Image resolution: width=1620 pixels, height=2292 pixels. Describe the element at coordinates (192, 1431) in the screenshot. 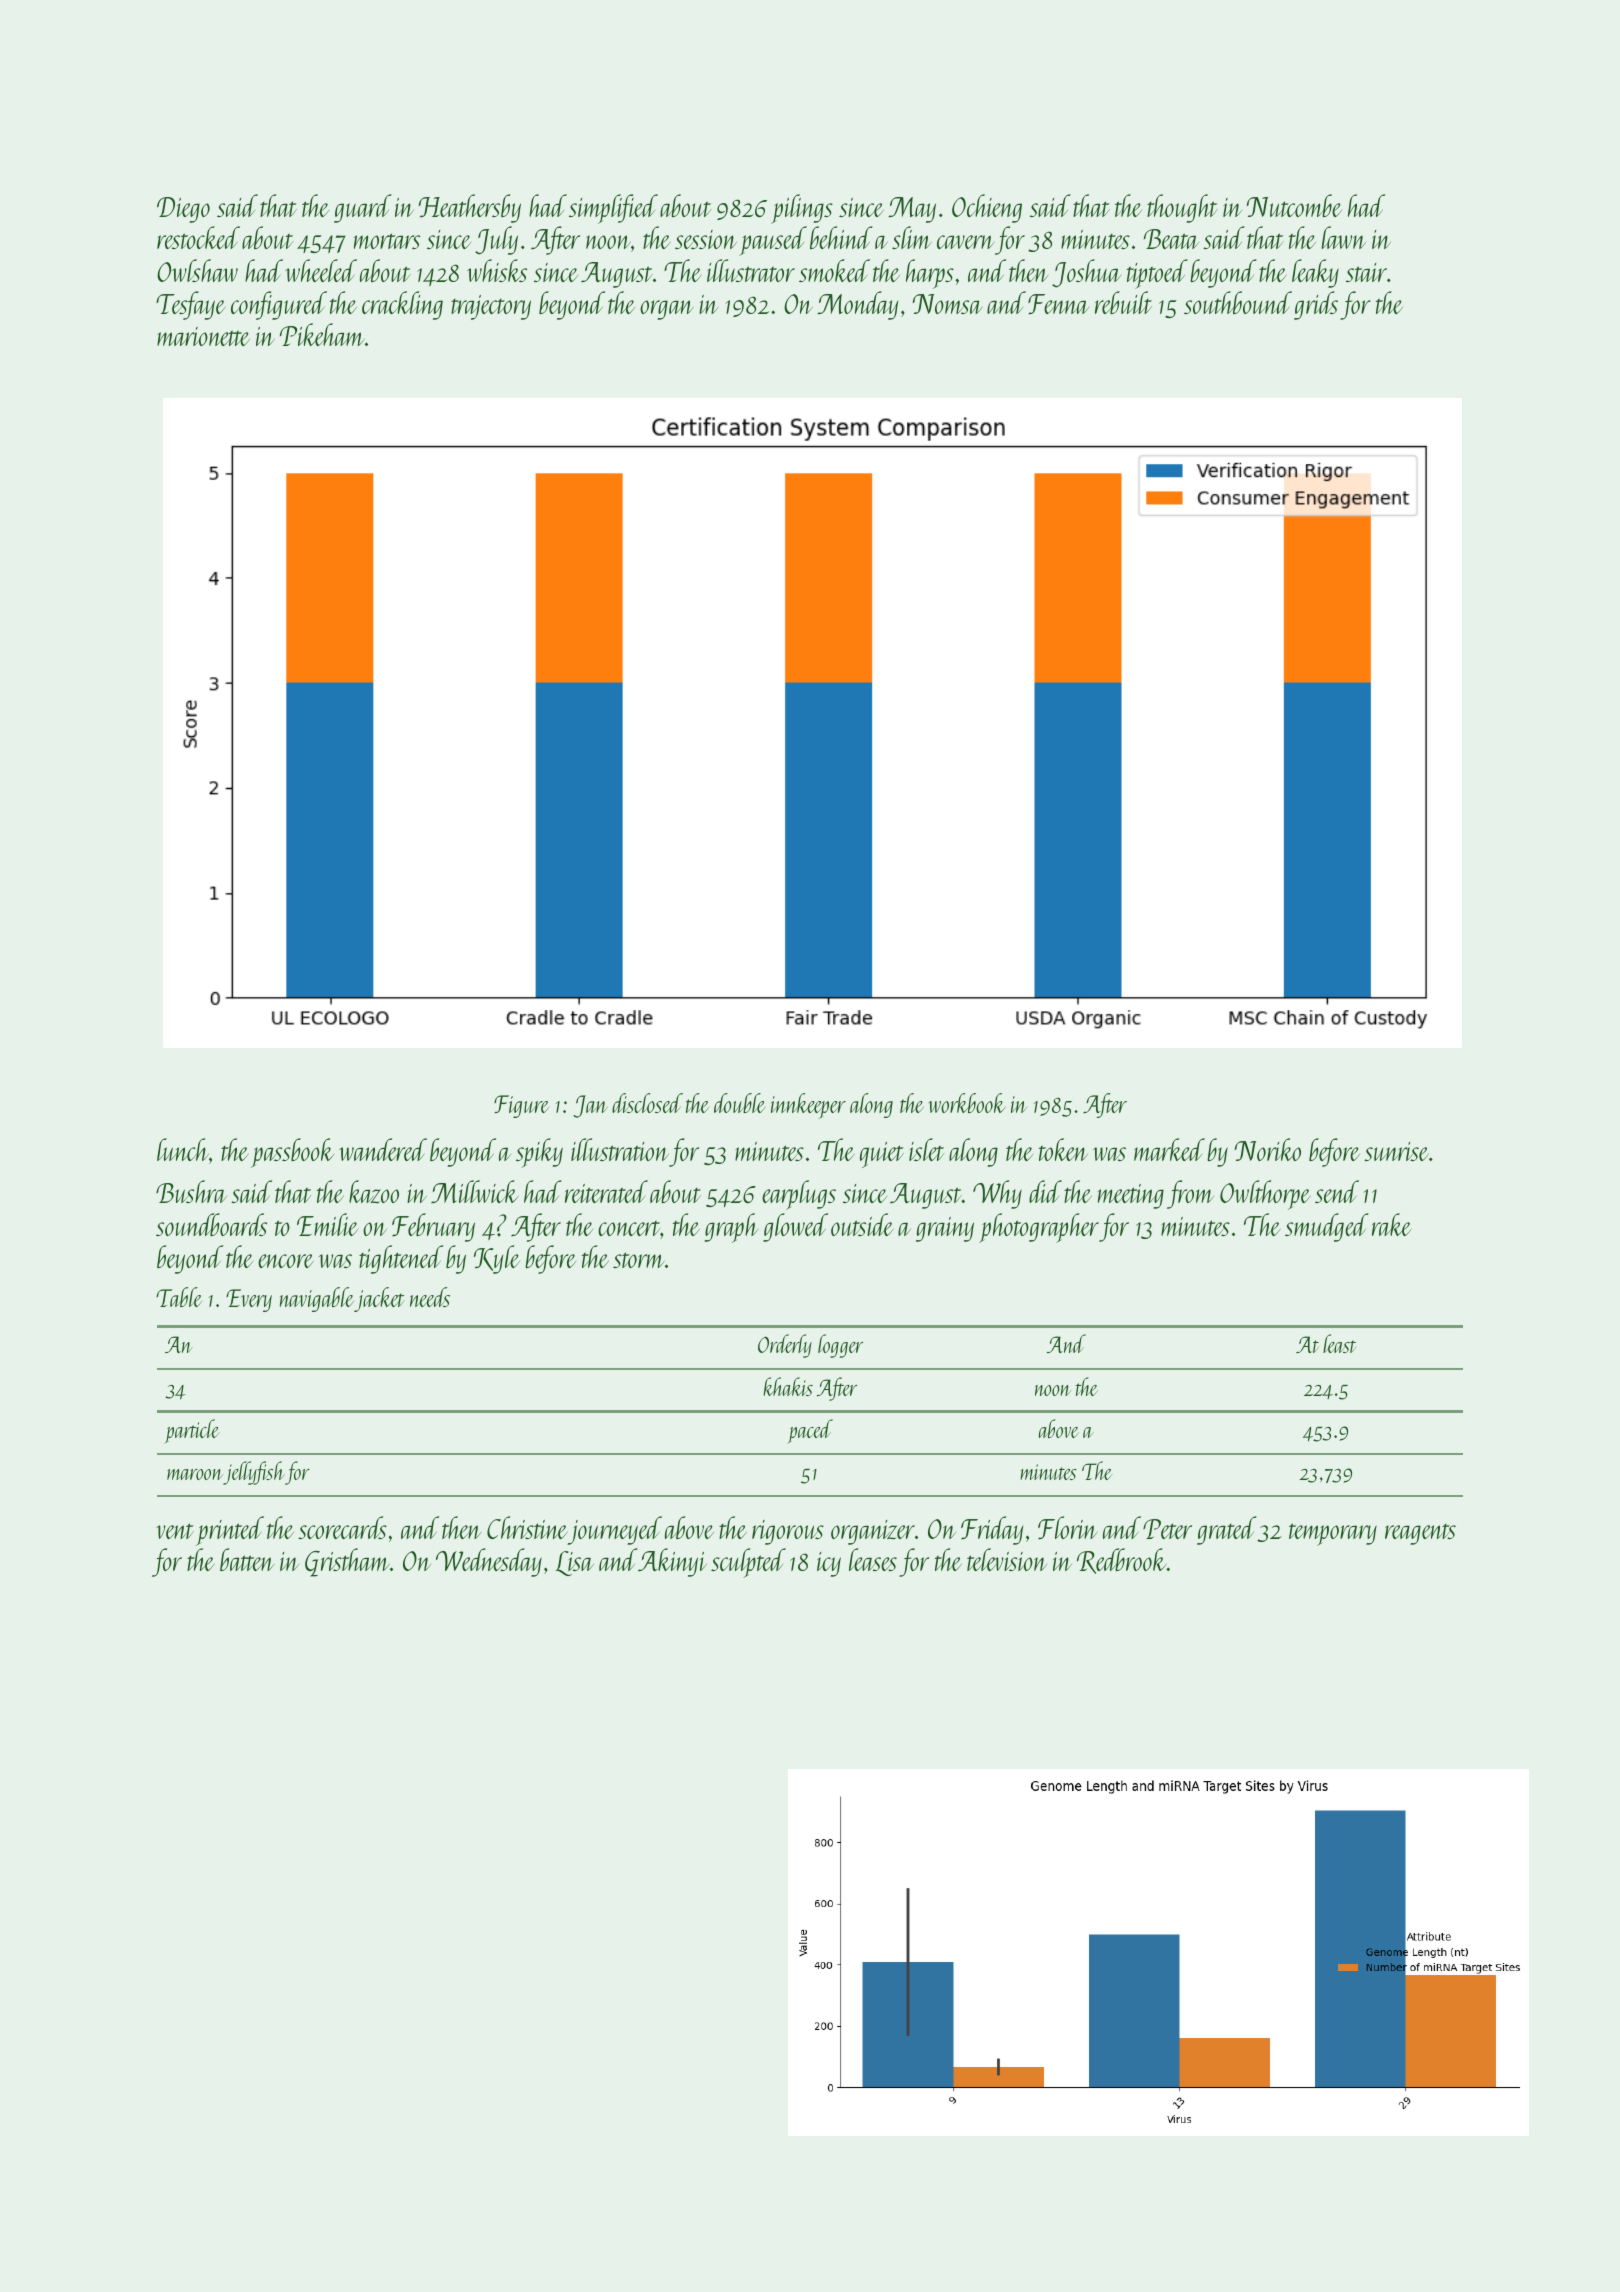

I see `particle` at that location.
